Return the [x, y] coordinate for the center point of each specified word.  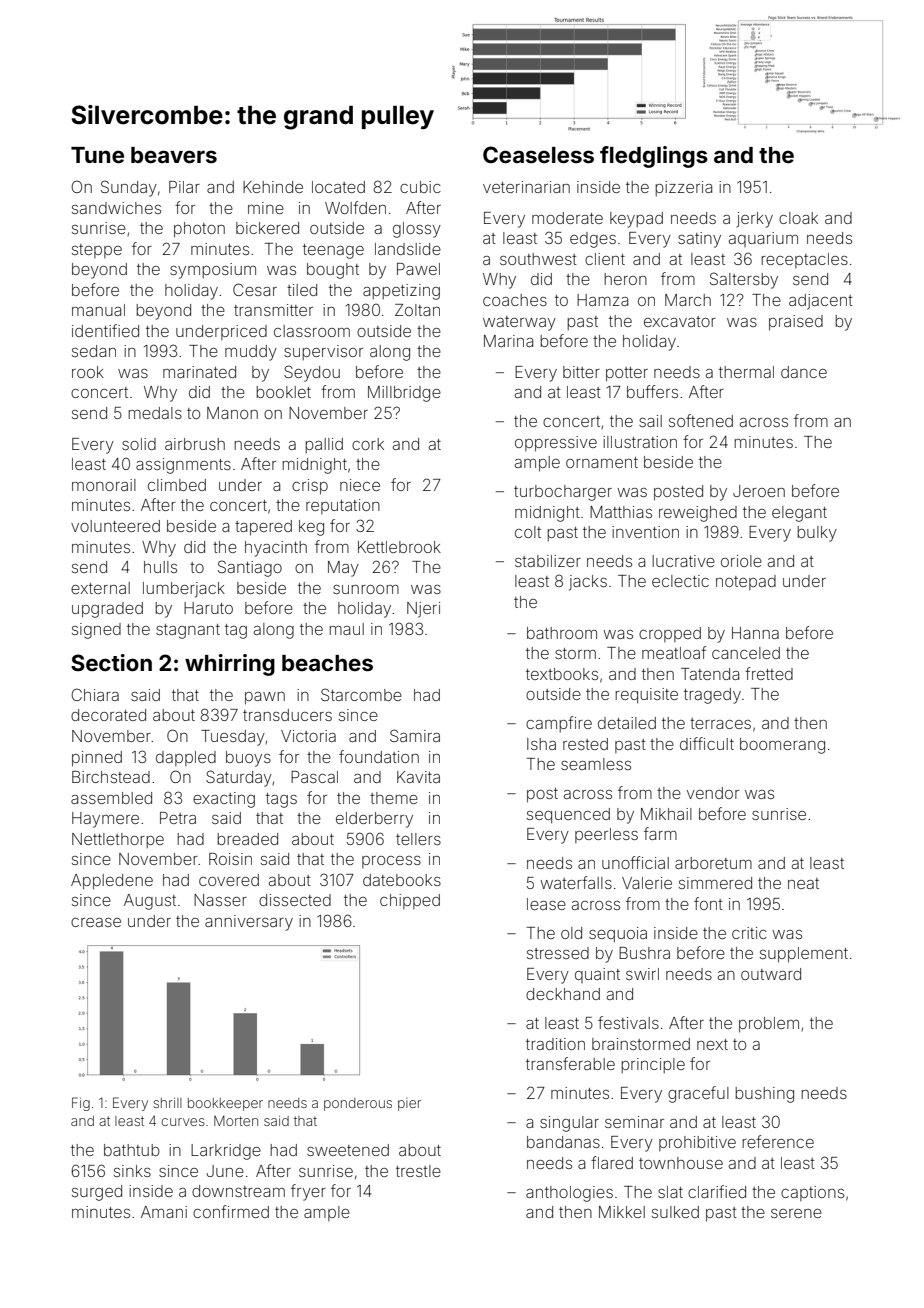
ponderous [358, 1104]
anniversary [249, 923]
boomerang [782, 746]
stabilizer [548, 561]
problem [769, 1025]
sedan [94, 351]
